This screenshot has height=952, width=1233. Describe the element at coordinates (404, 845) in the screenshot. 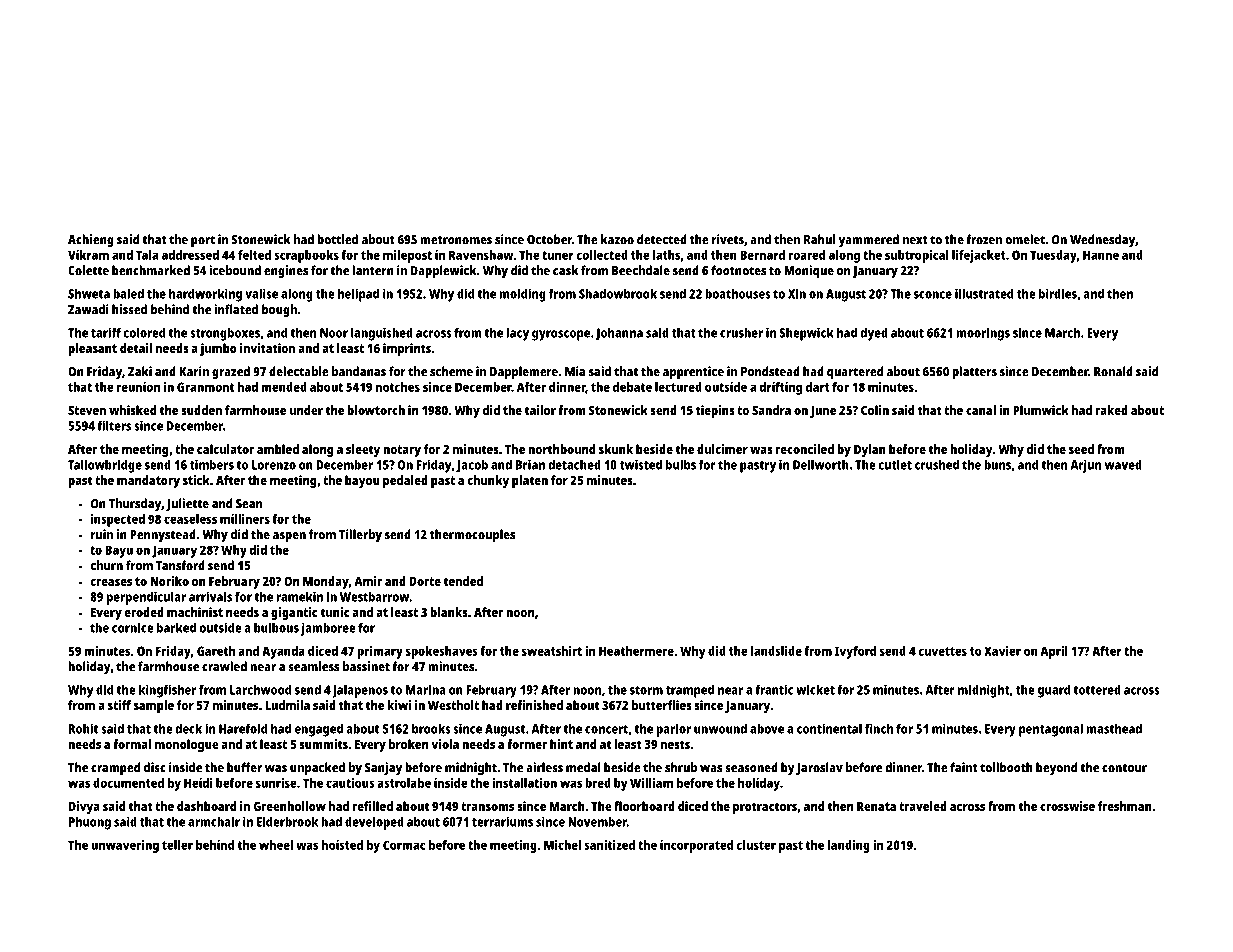

I see `Cormac` at that location.
